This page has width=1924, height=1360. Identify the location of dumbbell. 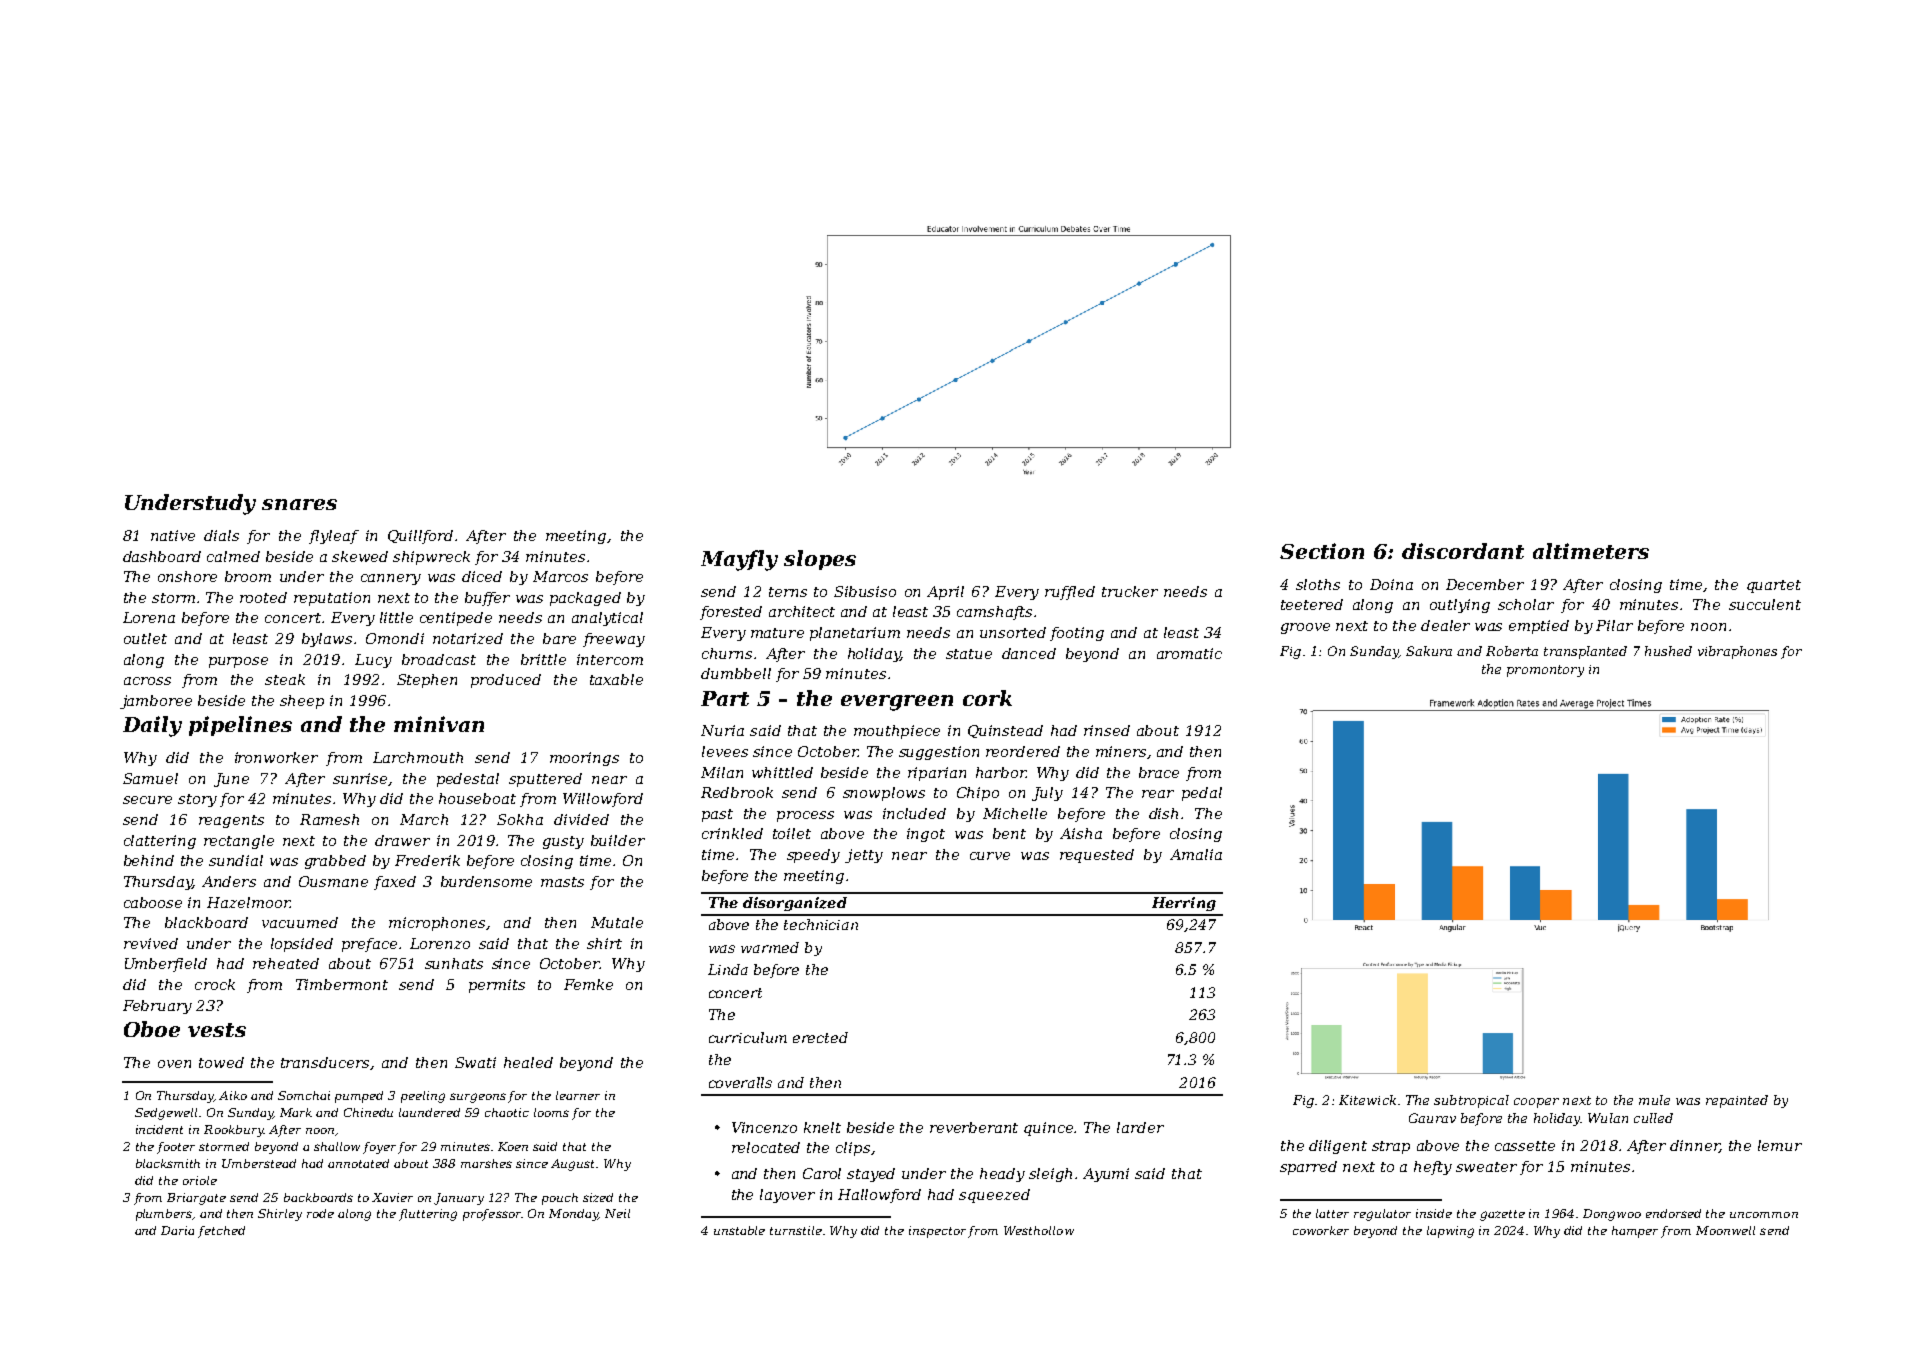
(736, 673).
